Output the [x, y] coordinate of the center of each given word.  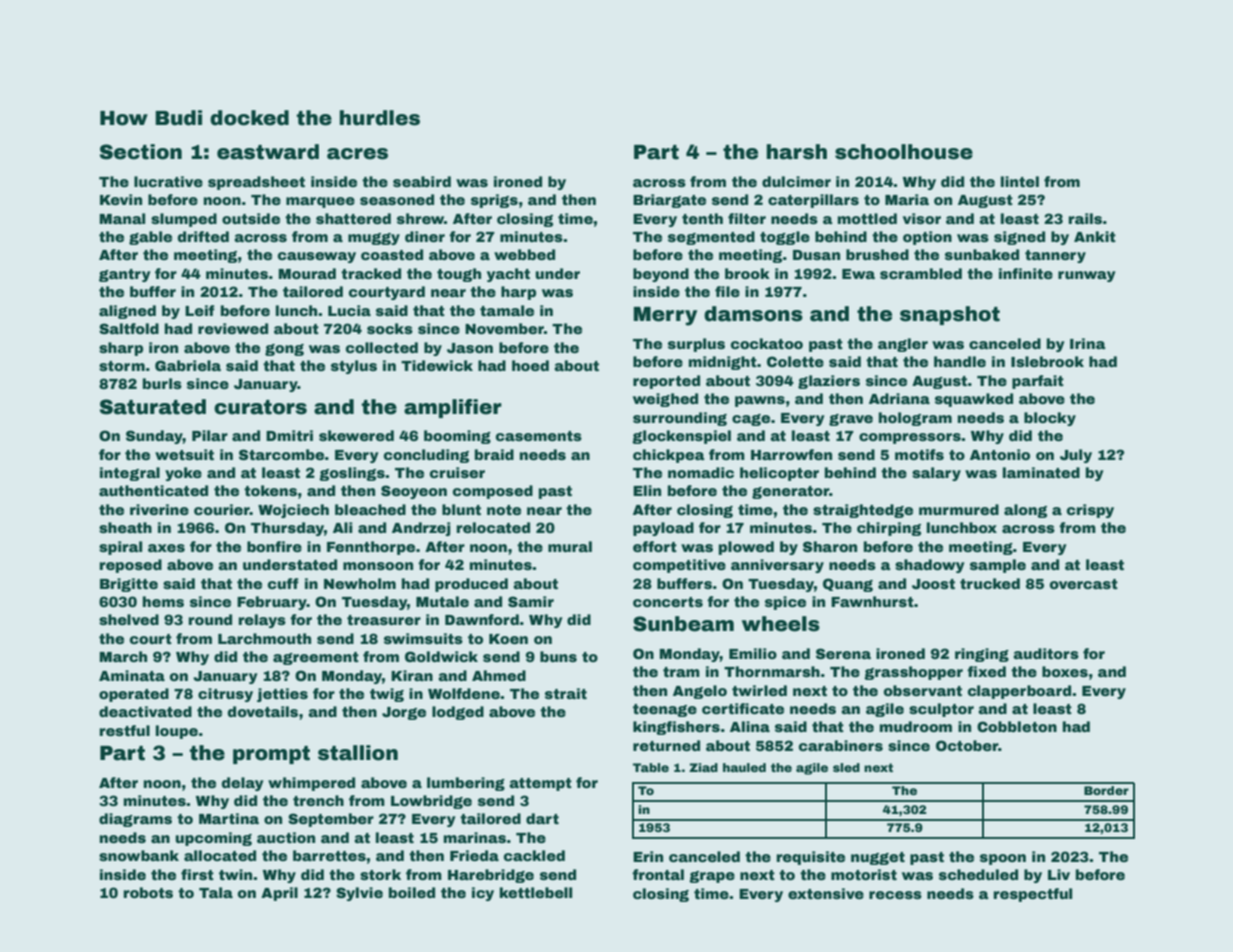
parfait [1038, 382]
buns [558, 656]
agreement [316, 658]
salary [936, 474]
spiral [120, 548]
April [279, 894]
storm [122, 366]
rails [1085, 218]
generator [790, 492]
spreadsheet [256, 183]
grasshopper [913, 673]
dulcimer [796, 181]
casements [539, 436]
